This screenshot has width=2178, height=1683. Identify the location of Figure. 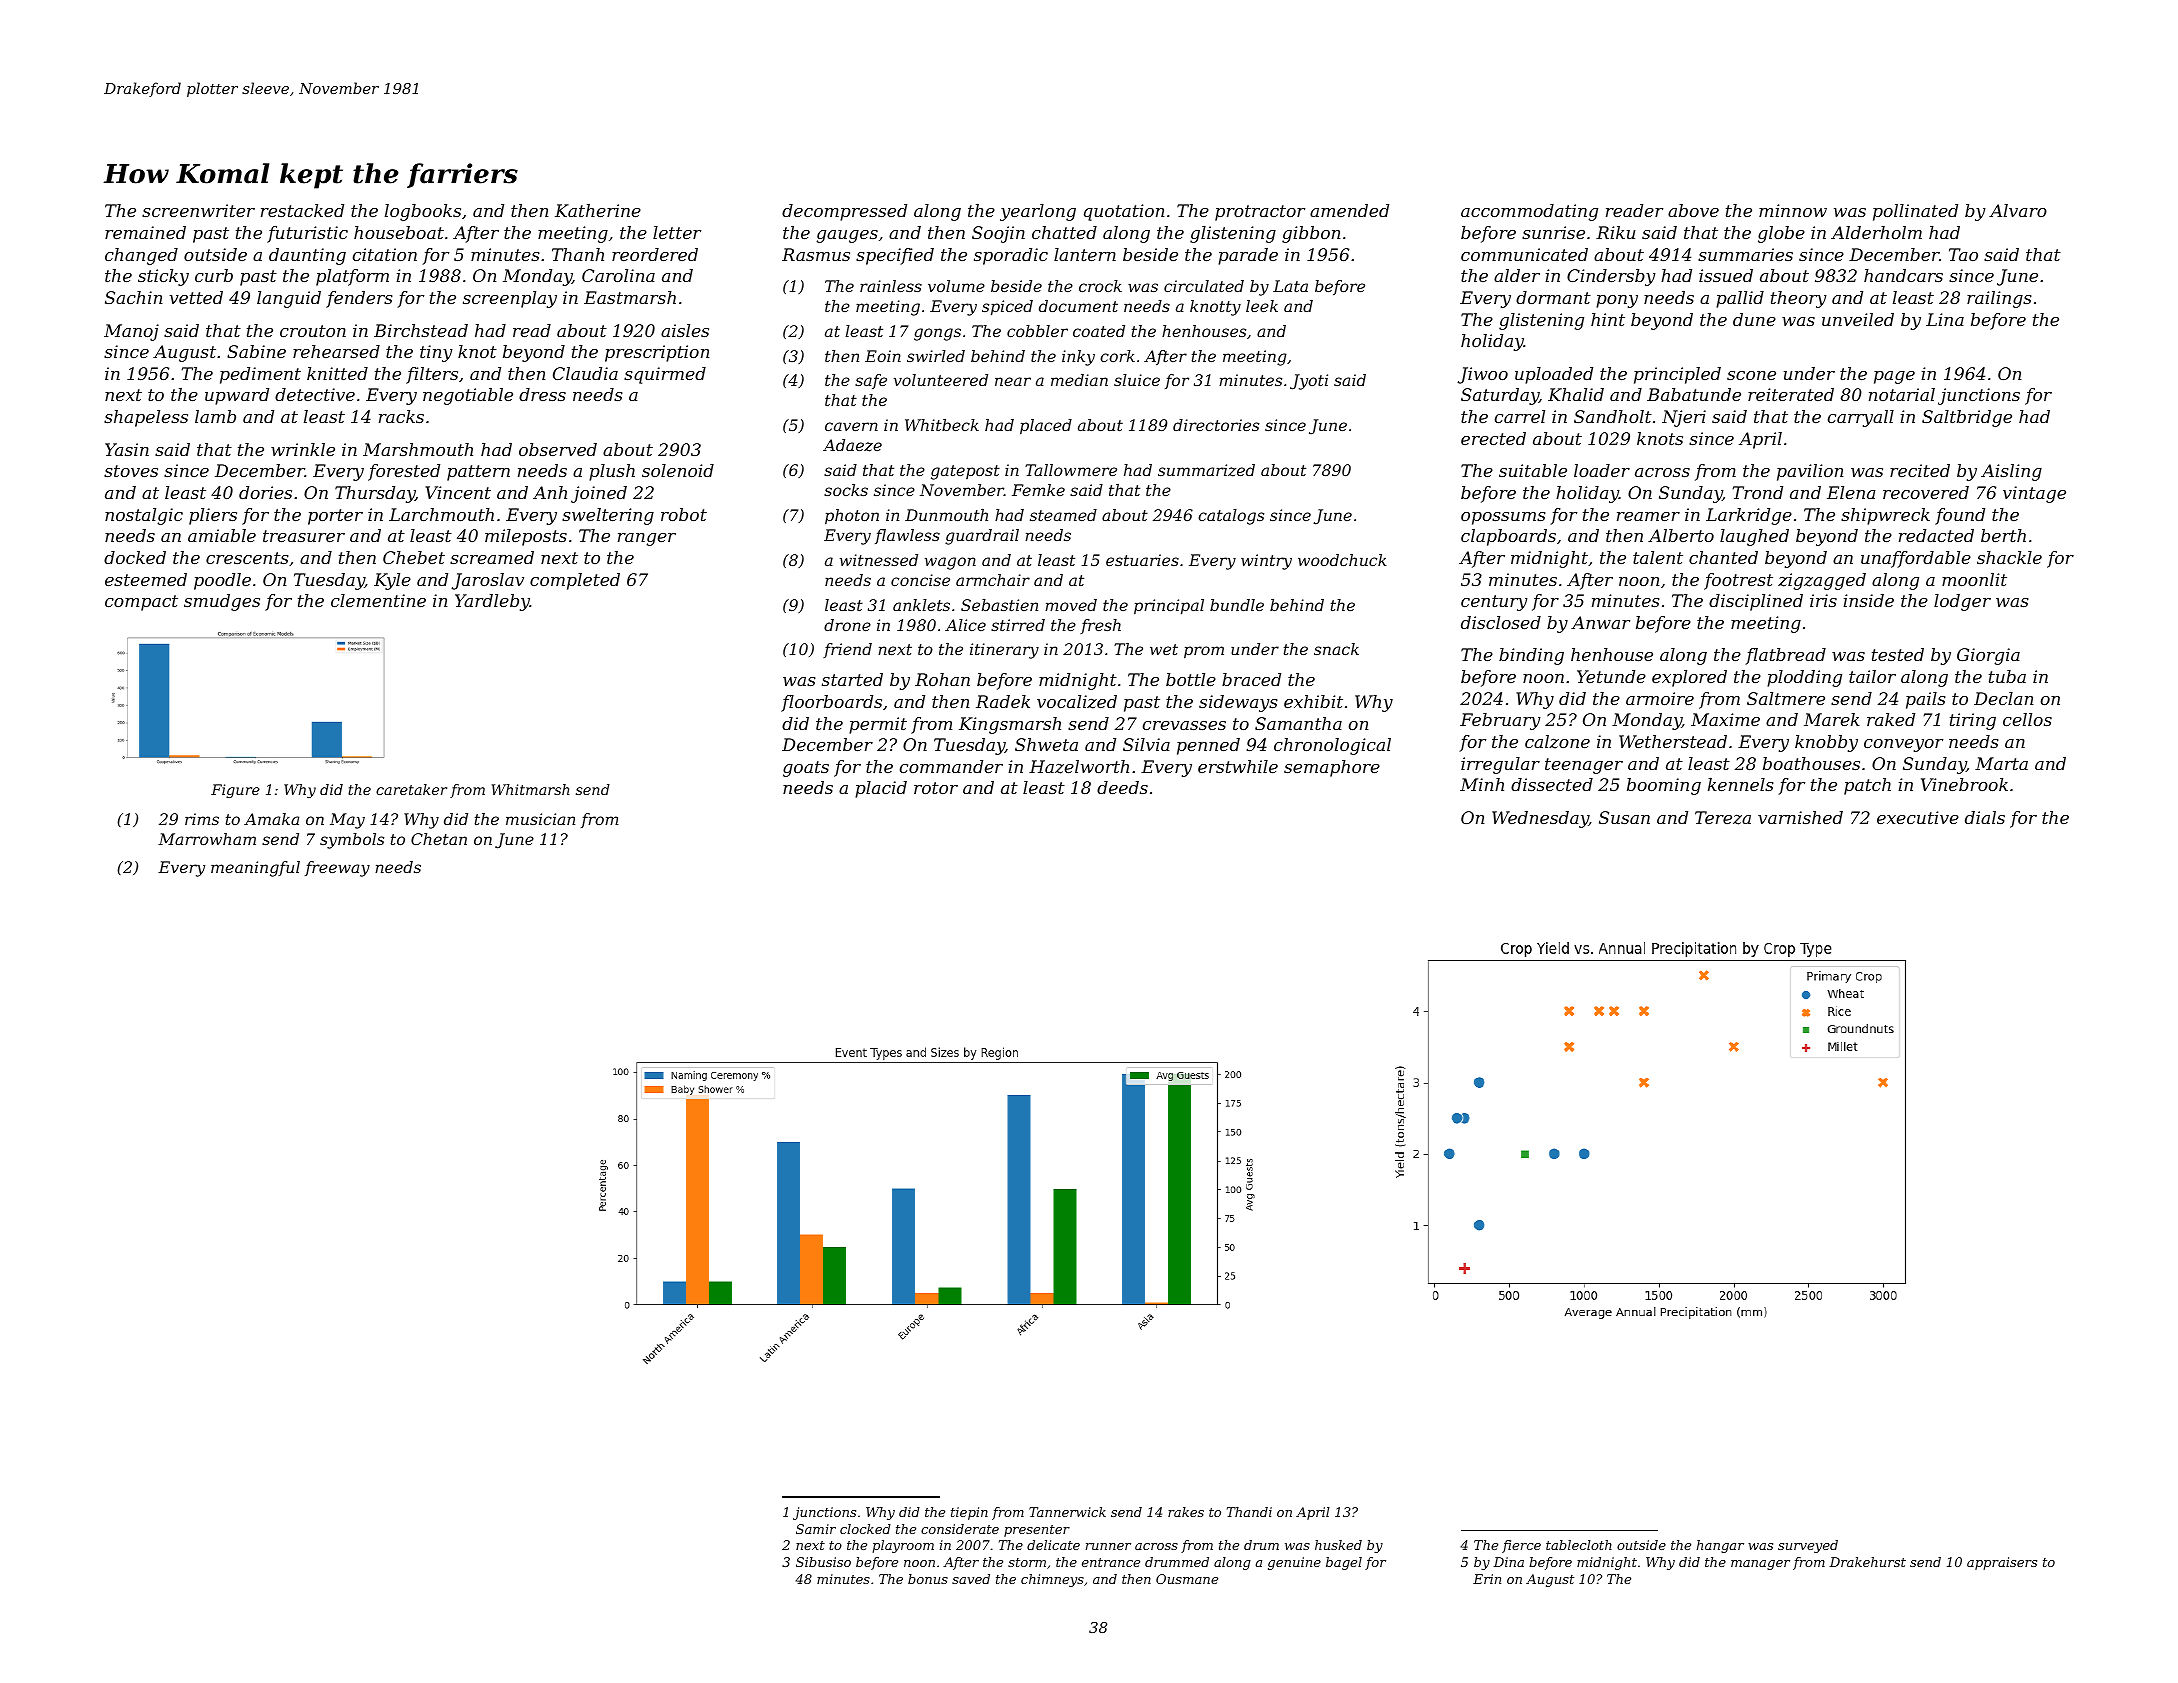
(235, 791).
